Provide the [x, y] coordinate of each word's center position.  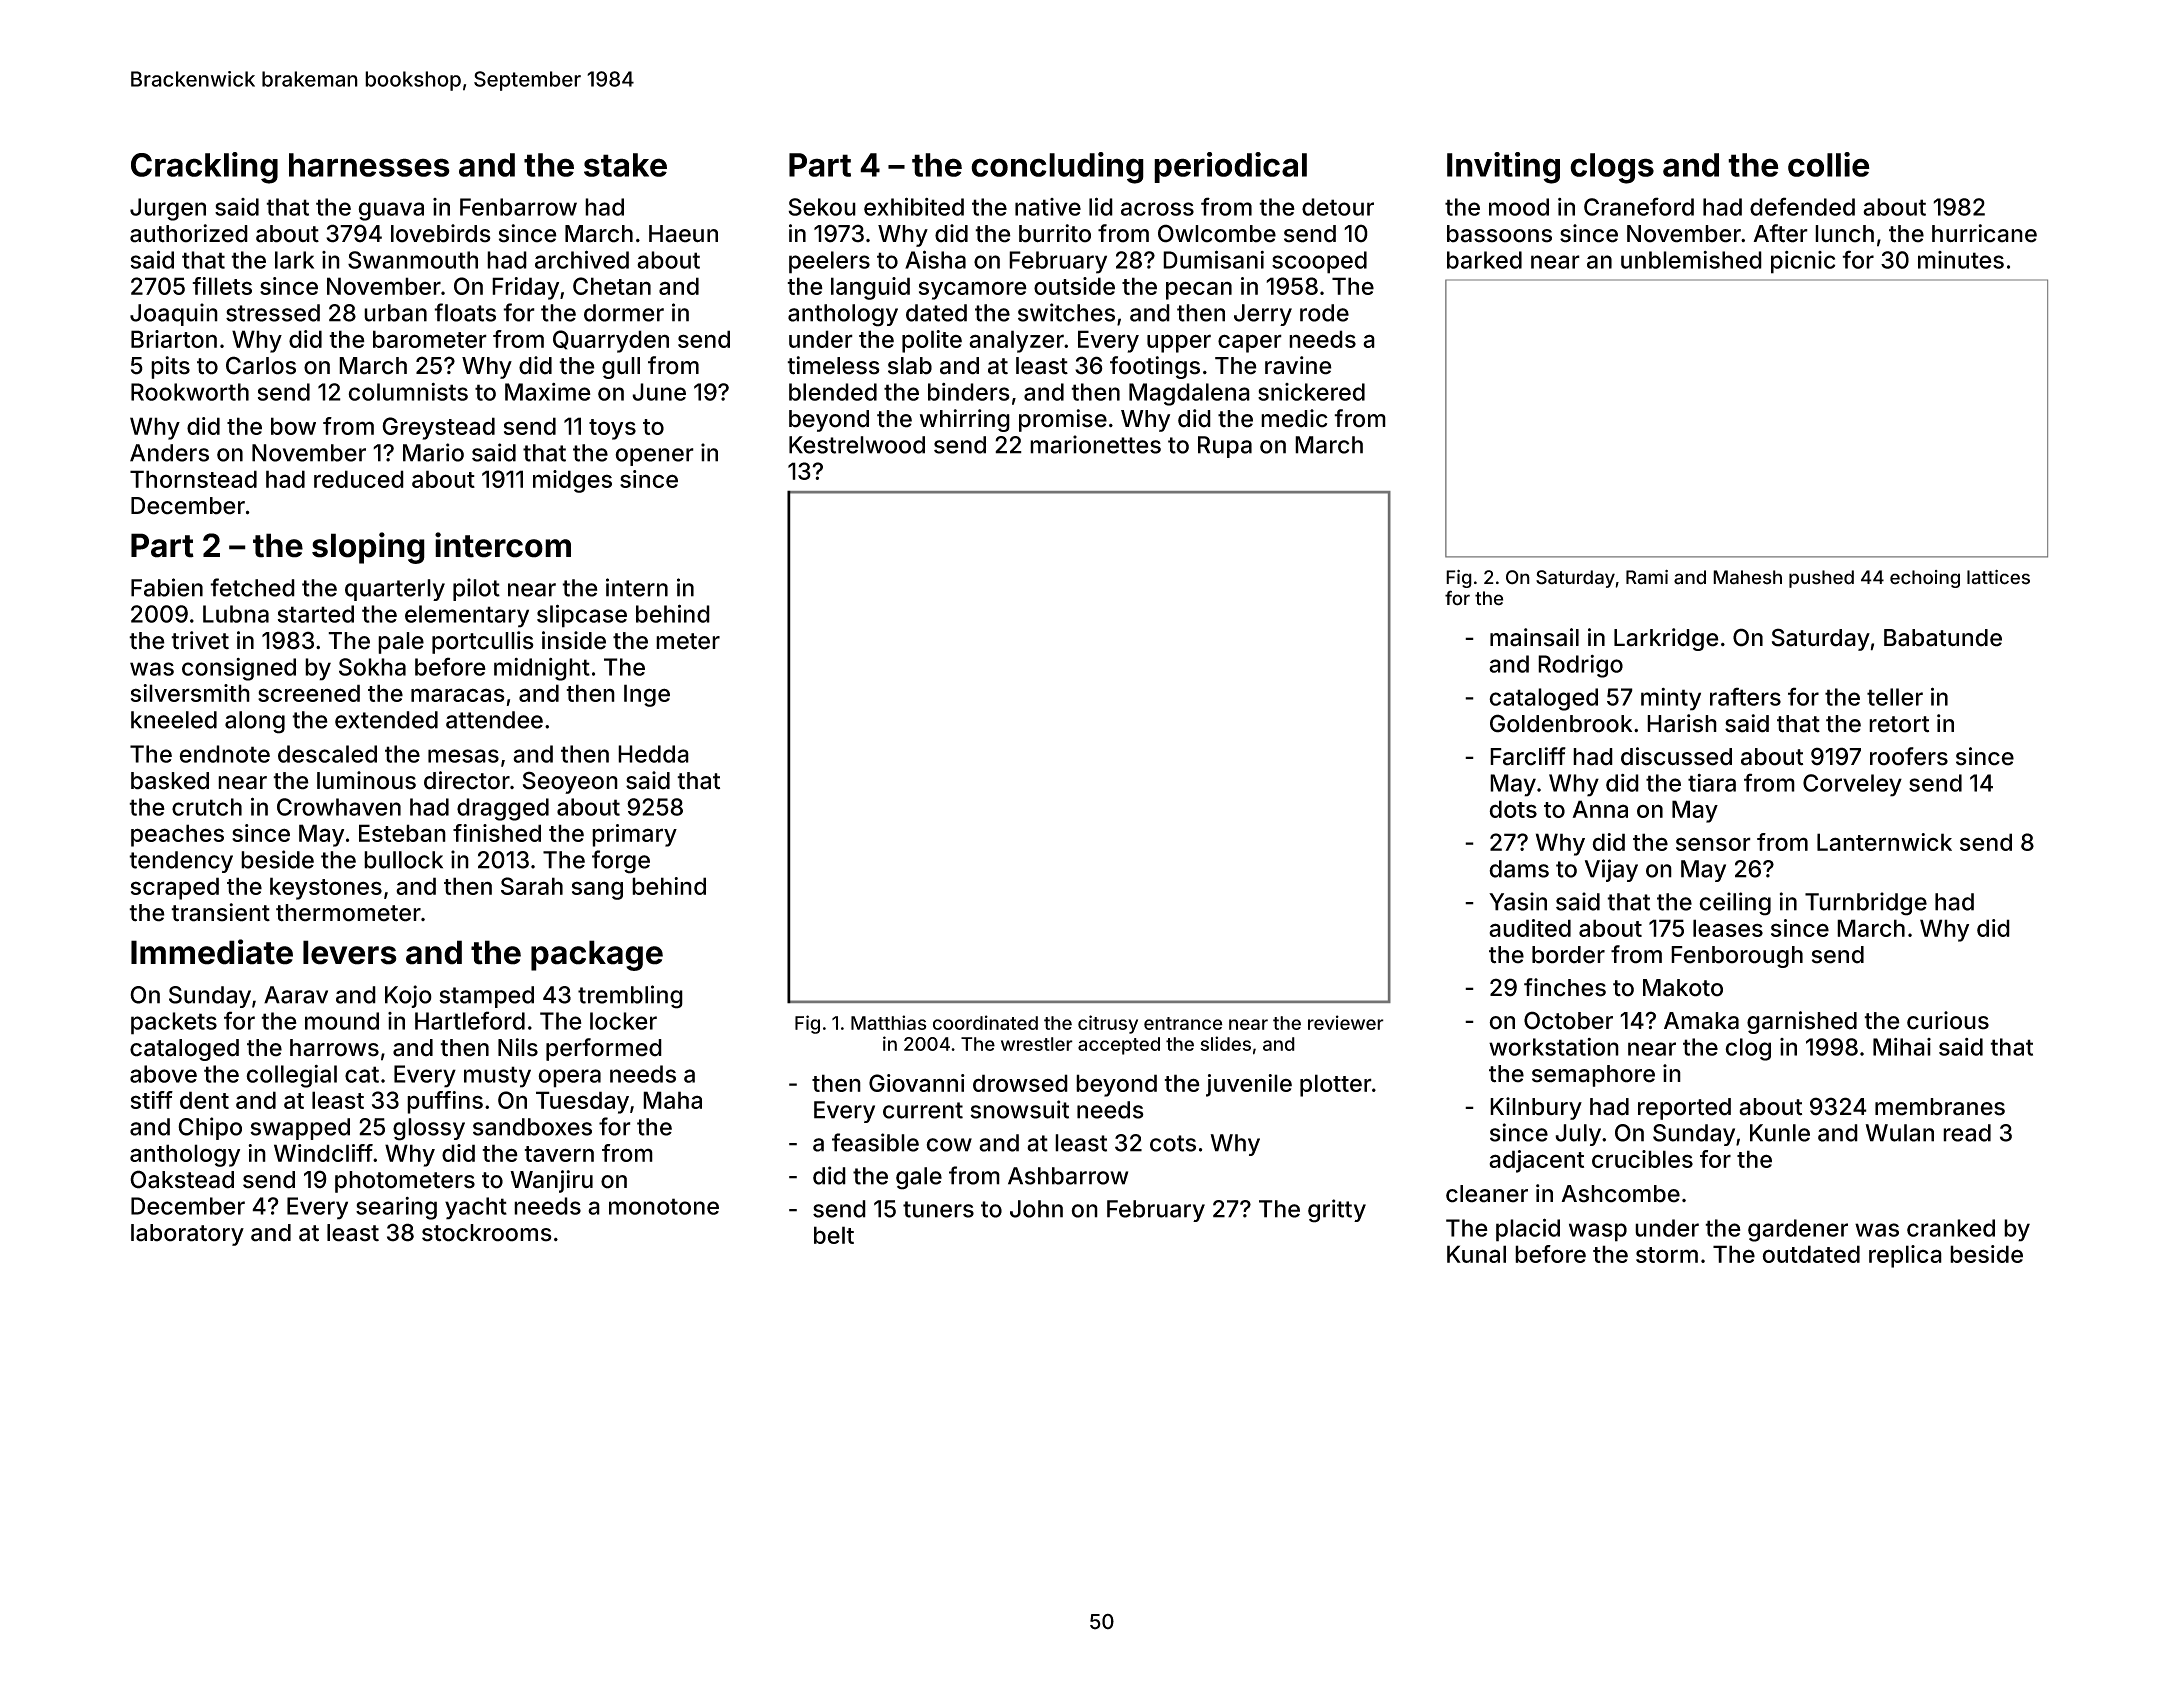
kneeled [174, 720]
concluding [1057, 168]
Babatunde [1943, 638]
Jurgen [168, 209]
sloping [368, 548]
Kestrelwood [857, 445]
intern [637, 587]
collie [1829, 164]
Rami [1647, 577]
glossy [429, 1129]
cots [1173, 1143]
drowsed [1020, 1083]
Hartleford [470, 1020]
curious [1948, 1020]
